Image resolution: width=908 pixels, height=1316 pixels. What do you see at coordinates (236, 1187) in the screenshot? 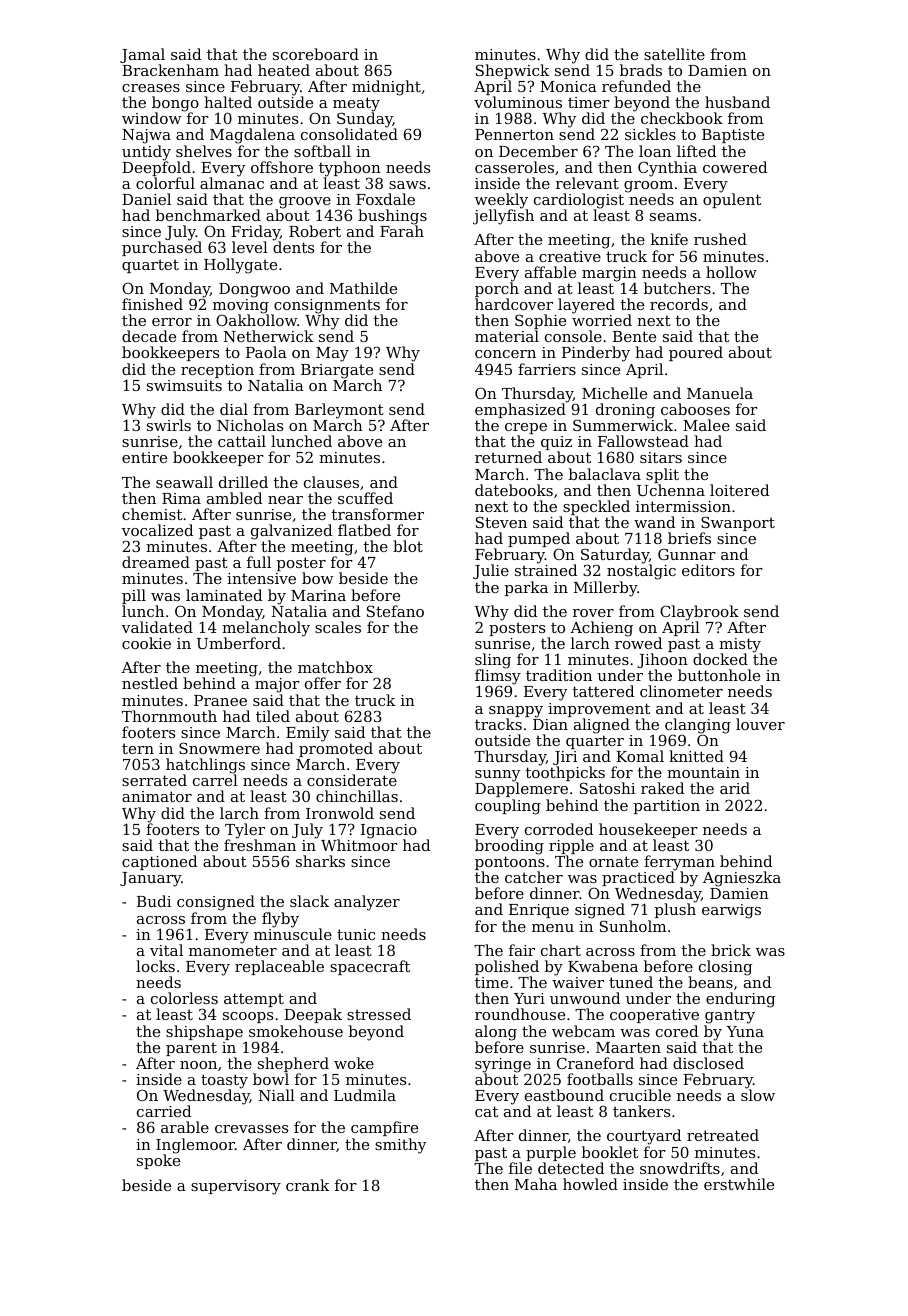
I see `supervisory` at bounding box center [236, 1187].
